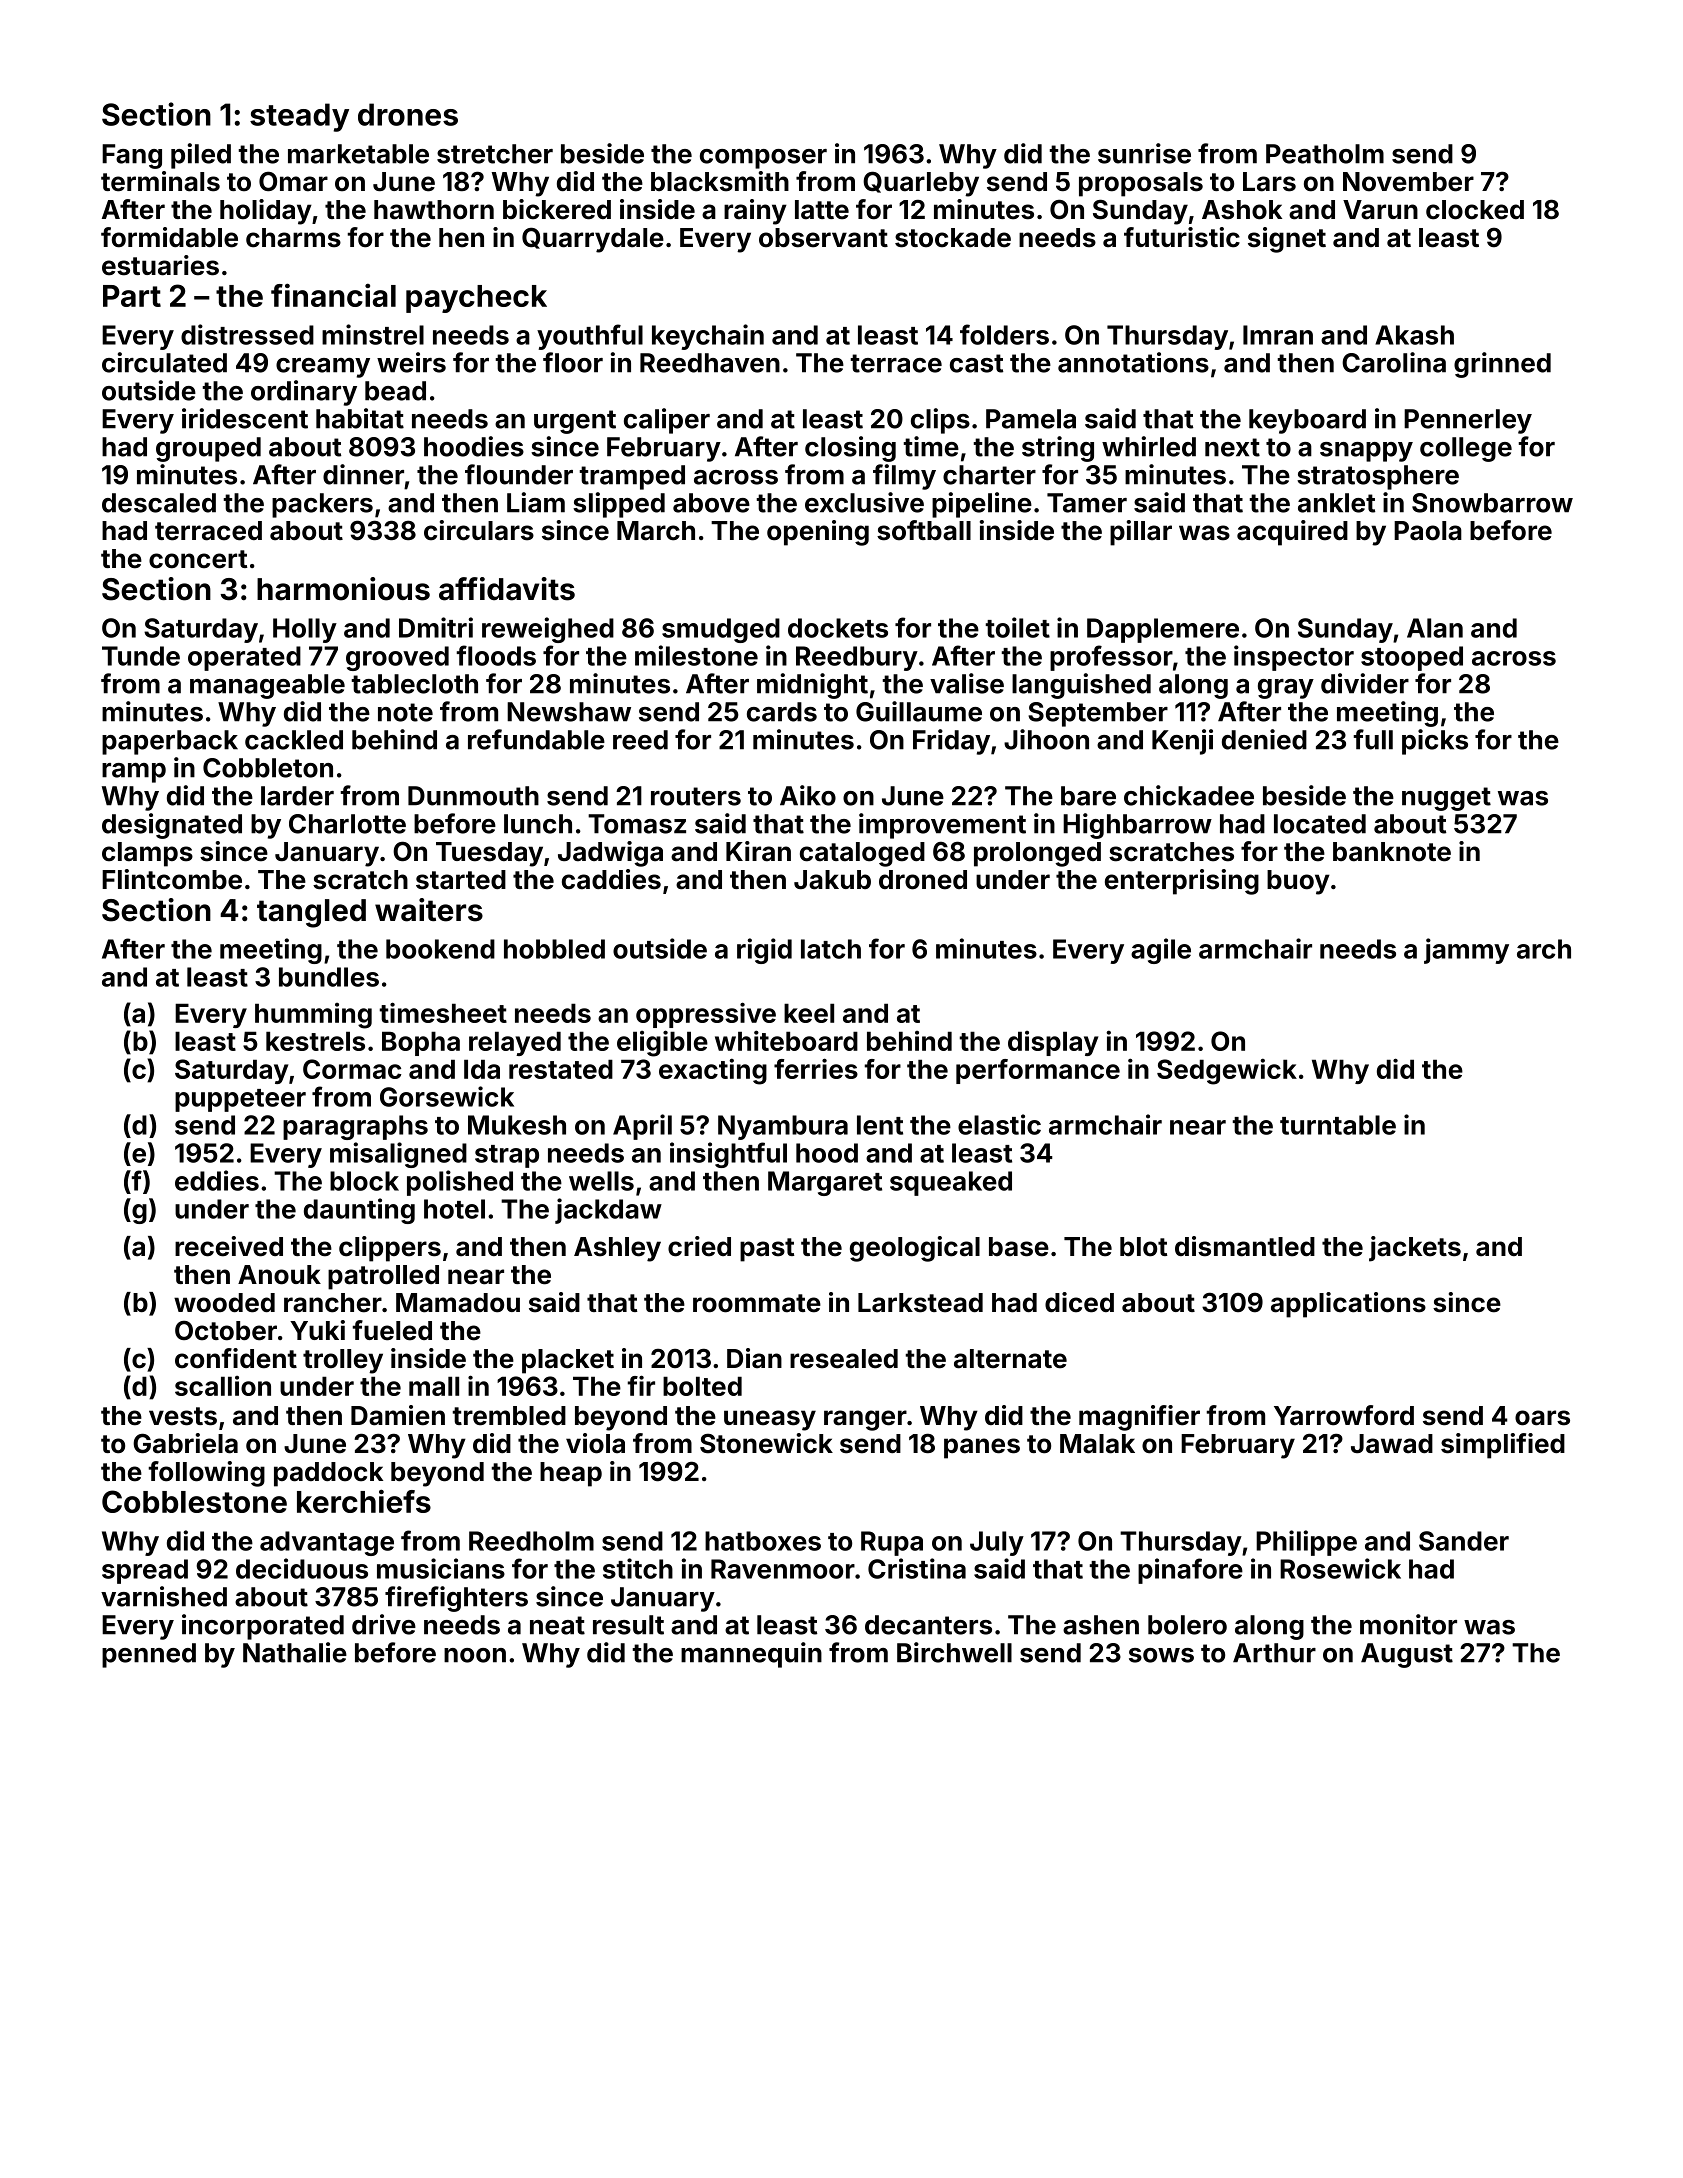  Describe the element at coordinates (373, 334) in the screenshot. I see `minstrel` at that location.
